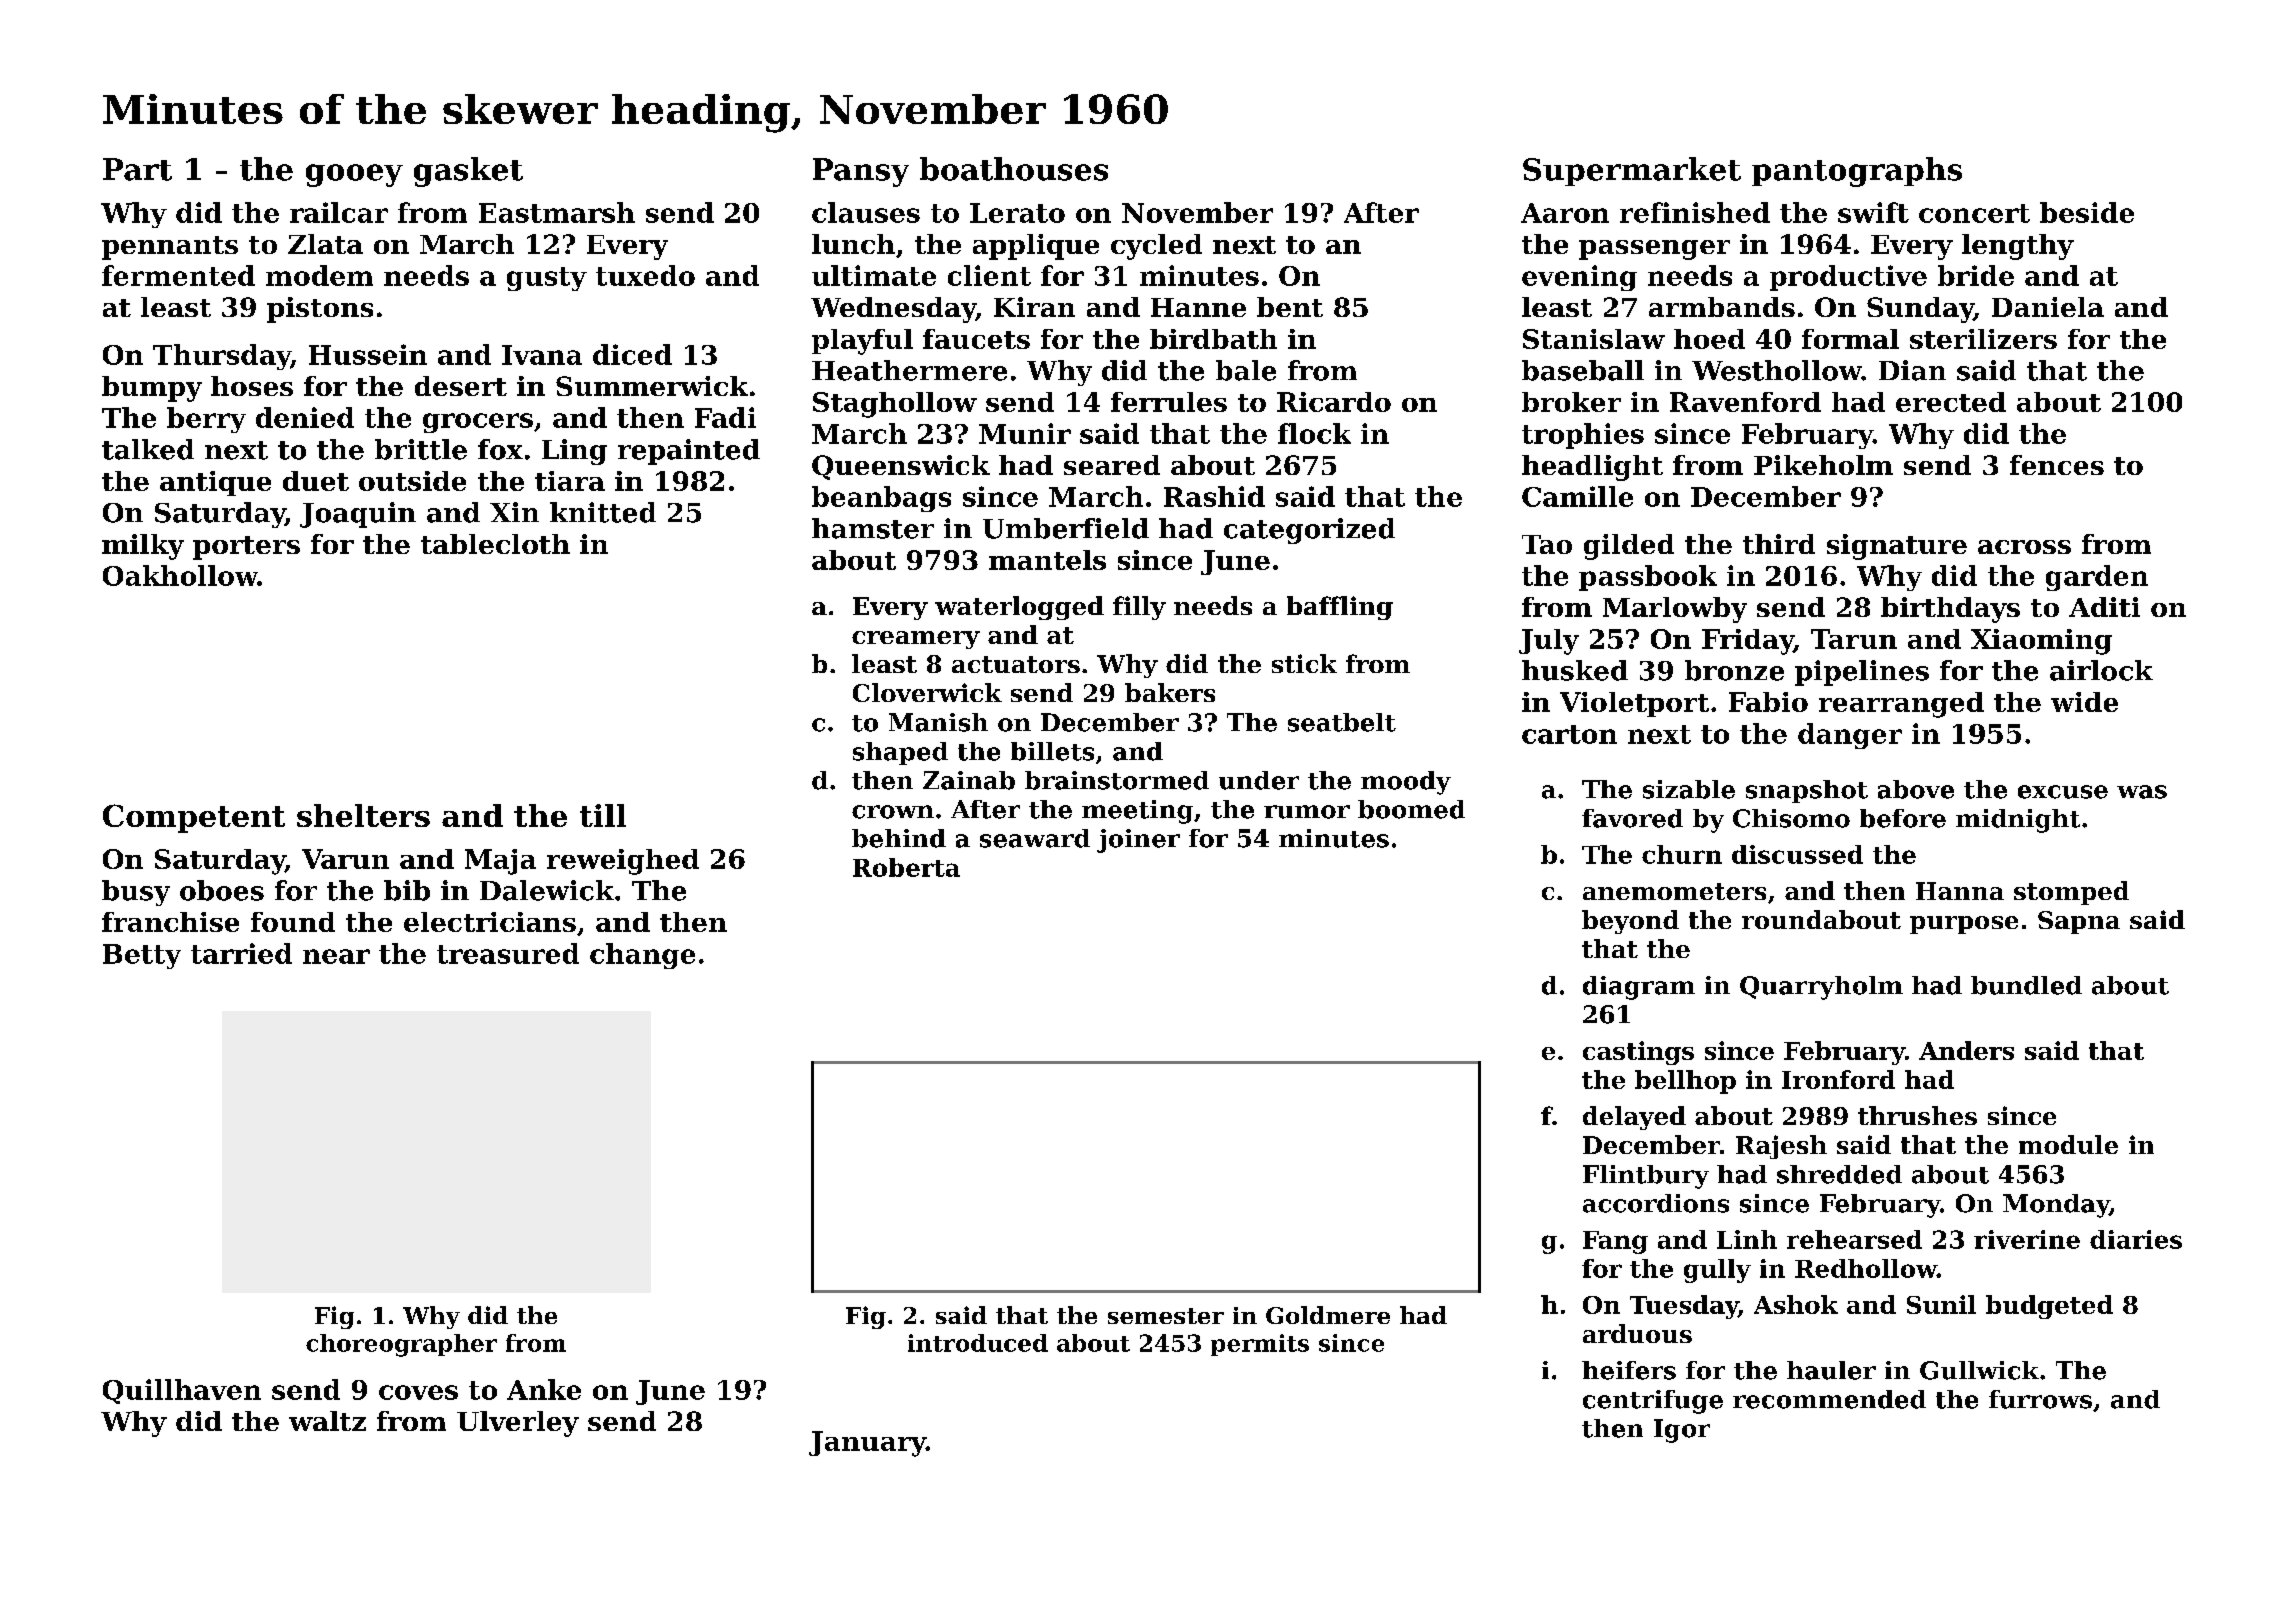 Image resolution: width=2292 pixels, height=1620 pixels. I want to click on Tarun, so click(1854, 639).
